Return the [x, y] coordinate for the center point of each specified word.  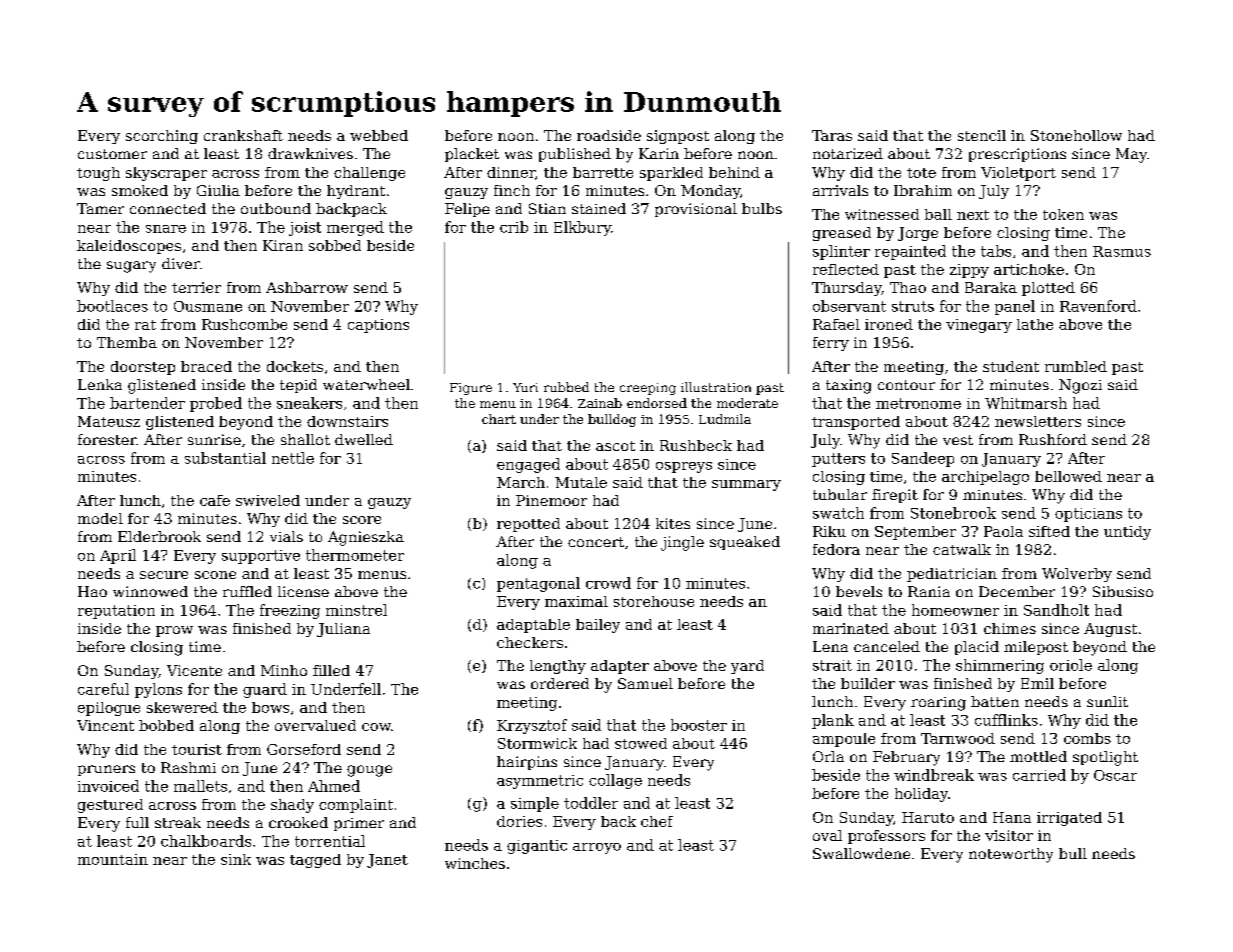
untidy [1127, 533]
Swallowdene [861, 853]
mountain [113, 859]
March [521, 482]
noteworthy [1011, 855]
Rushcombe [244, 324]
